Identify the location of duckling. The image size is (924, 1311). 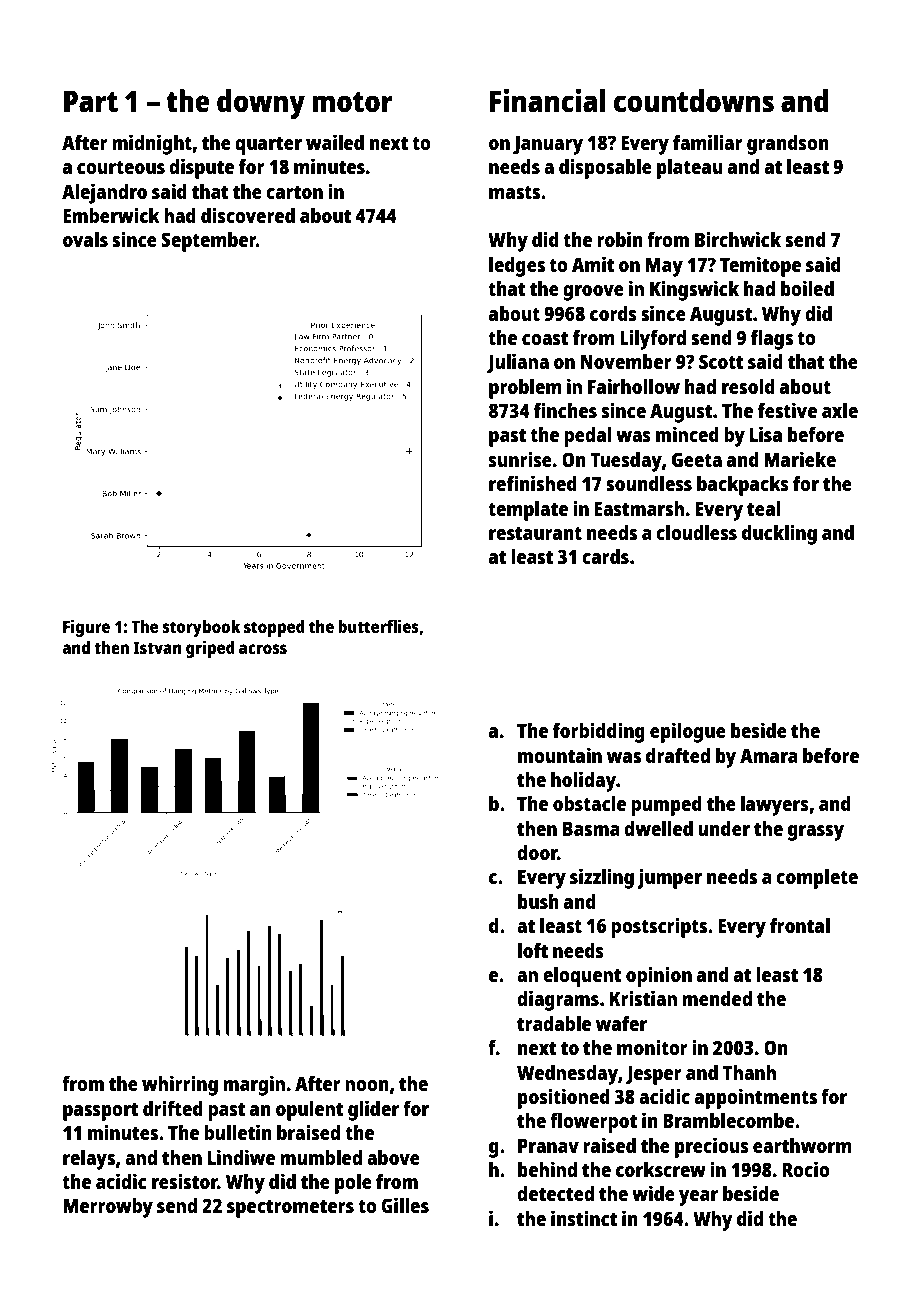
(779, 534).
